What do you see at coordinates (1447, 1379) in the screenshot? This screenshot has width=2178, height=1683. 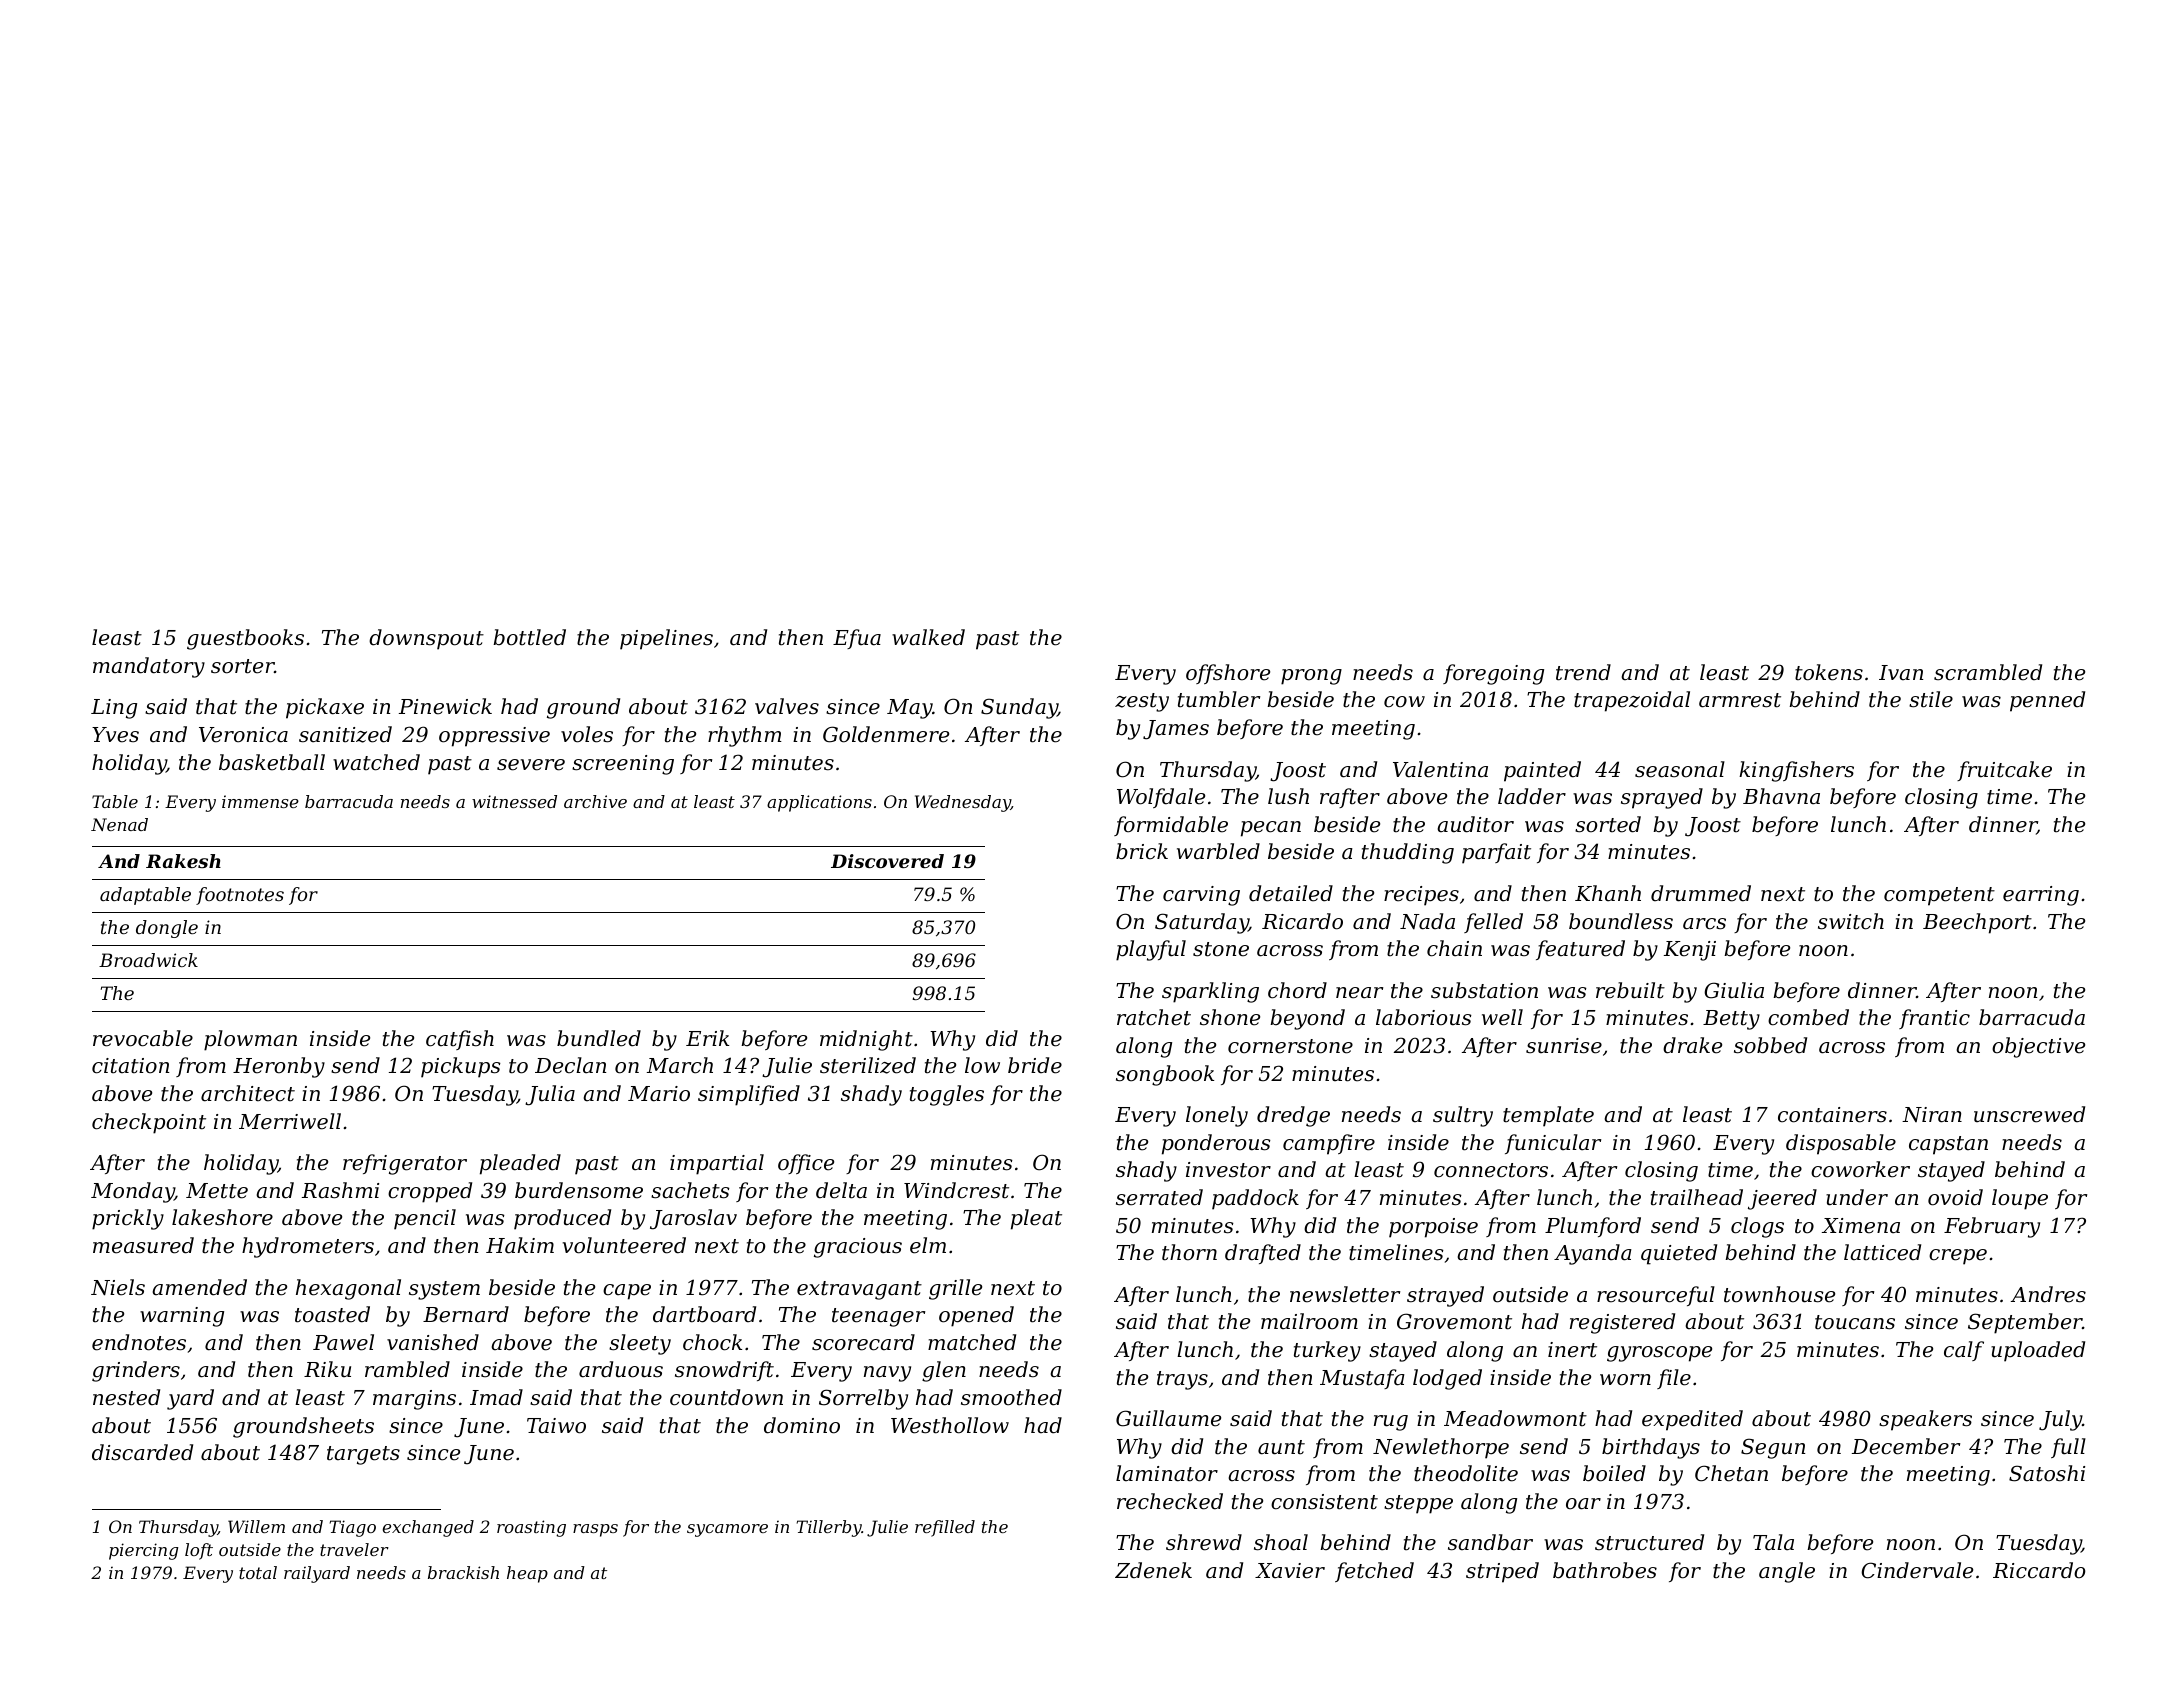 I see `lodged` at bounding box center [1447, 1379].
